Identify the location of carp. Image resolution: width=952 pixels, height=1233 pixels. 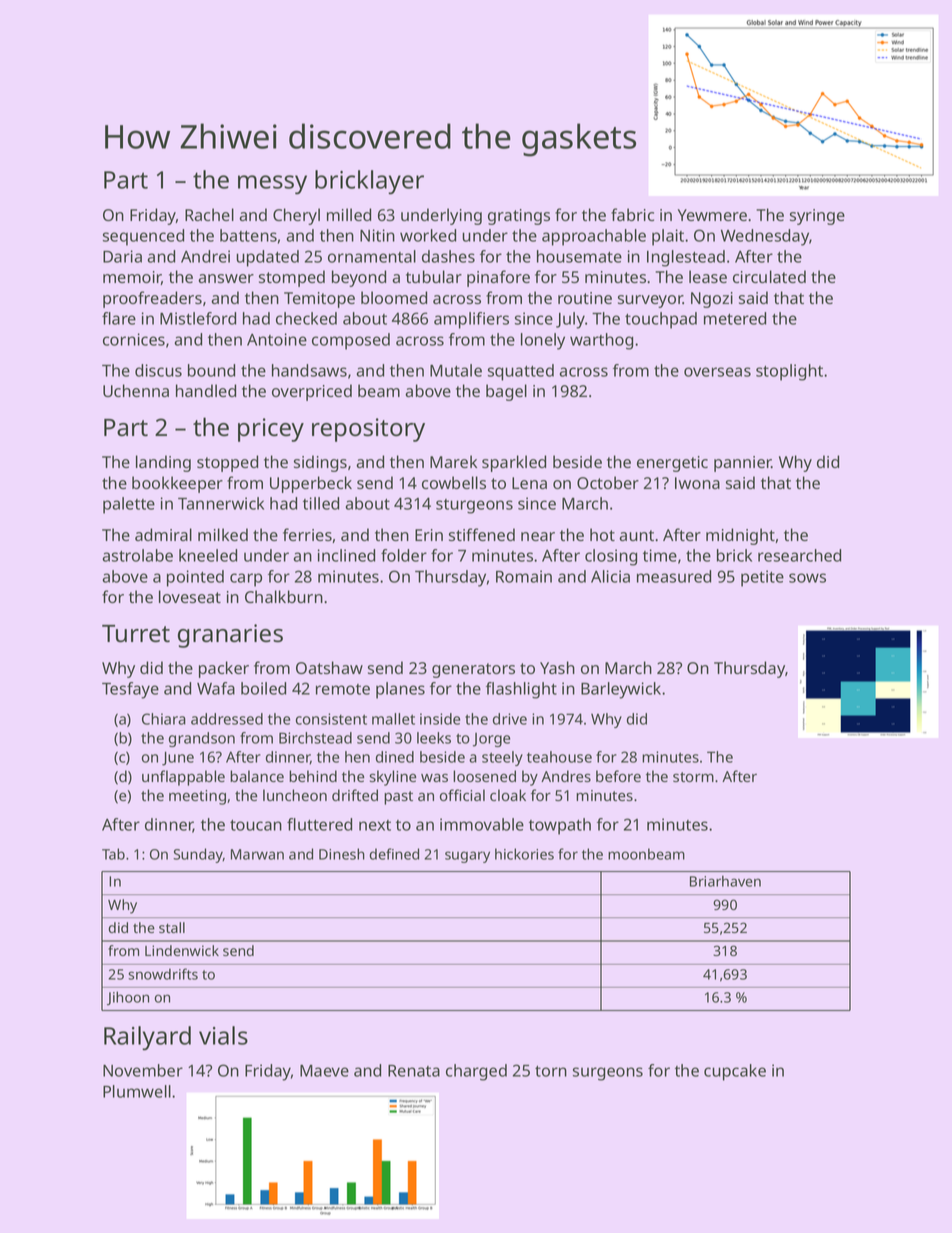
(246, 580).
